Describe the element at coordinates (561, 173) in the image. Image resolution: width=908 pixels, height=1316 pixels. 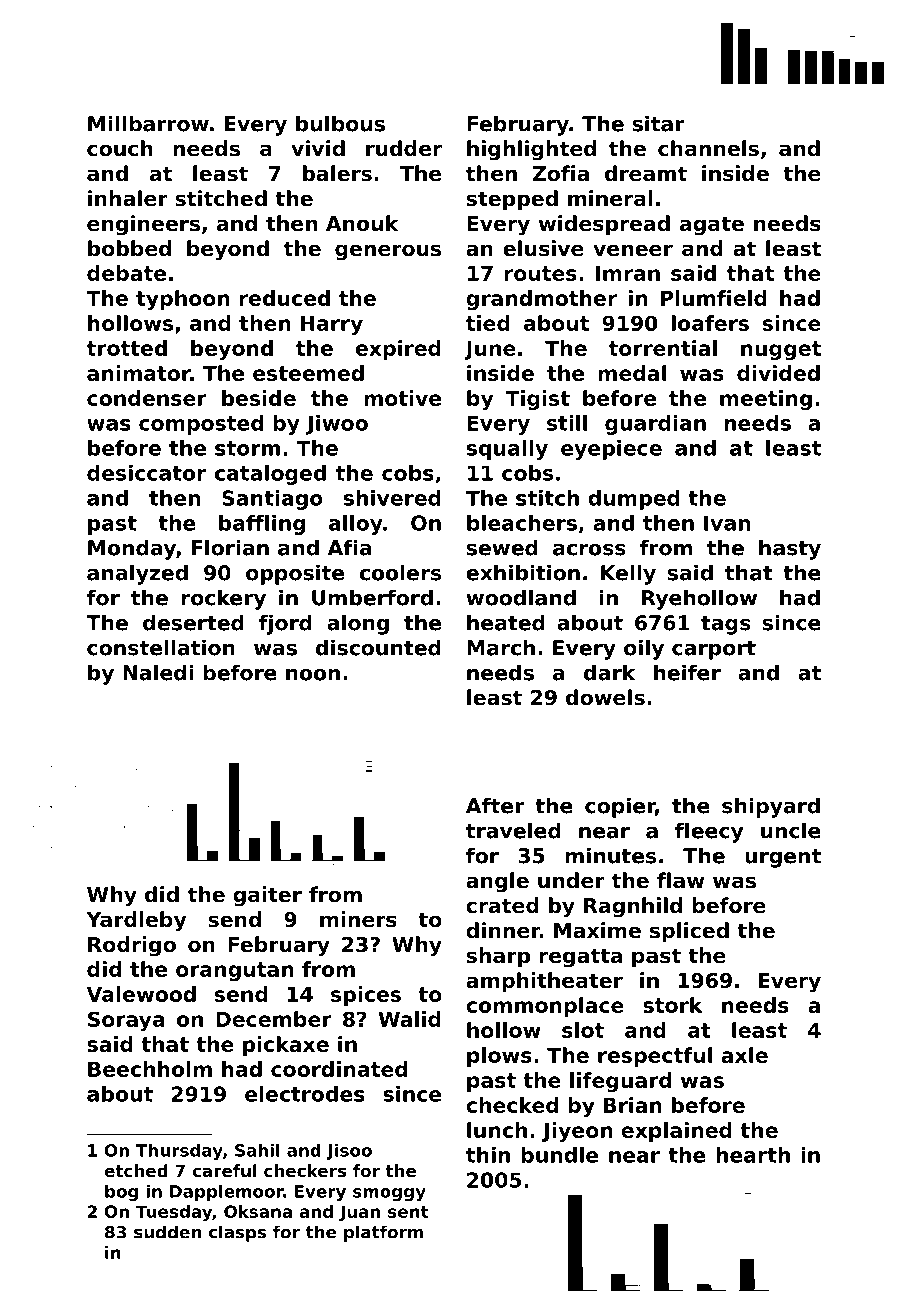
I see `Zofia` at that location.
